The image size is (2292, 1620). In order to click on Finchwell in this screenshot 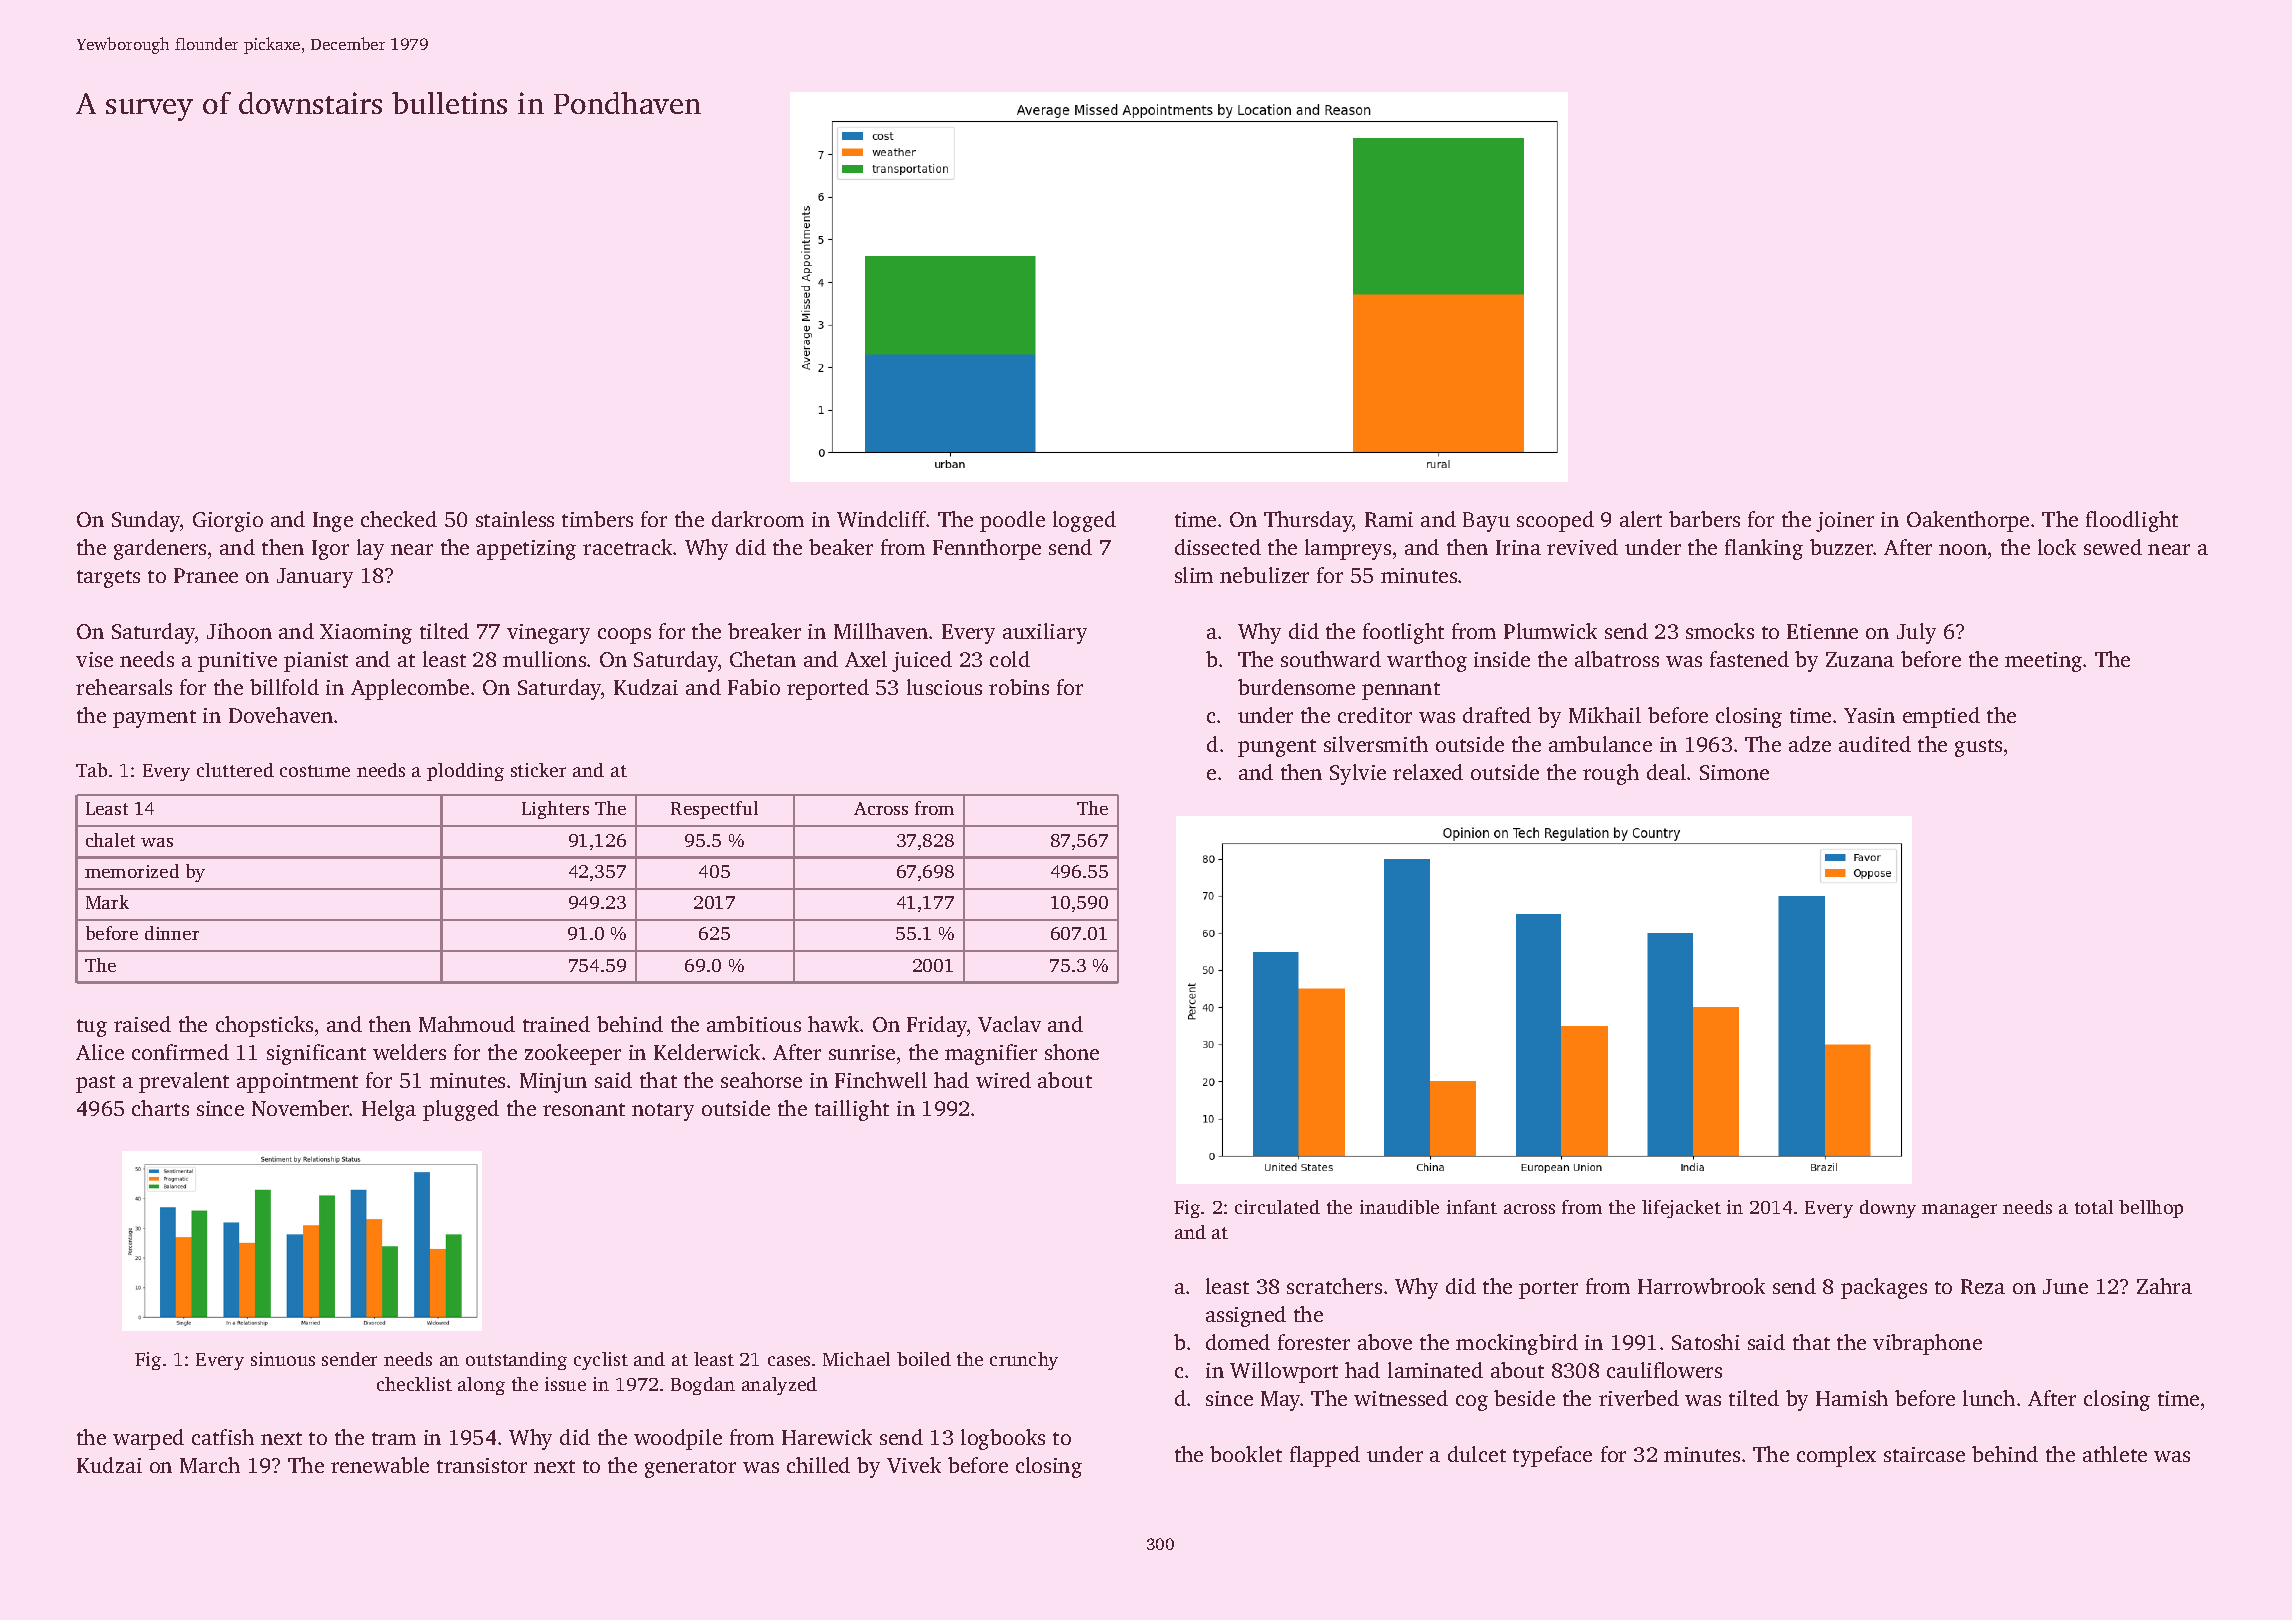, I will do `click(881, 1080)`.
